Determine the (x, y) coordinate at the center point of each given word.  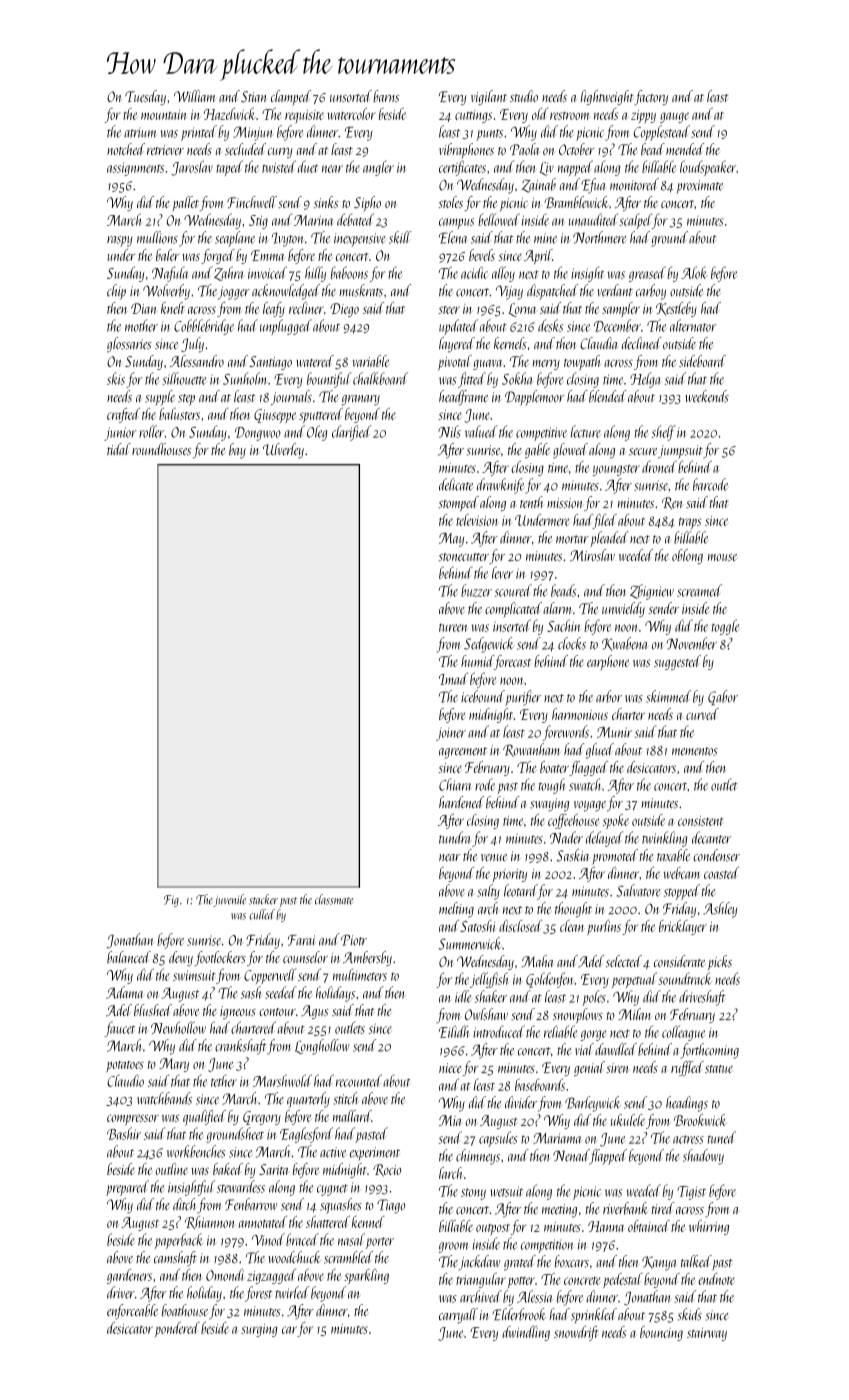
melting (456, 910)
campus (456, 223)
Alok (694, 272)
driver (121, 1292)
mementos (695, 751)
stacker (263, 899)
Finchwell (252, 202)
